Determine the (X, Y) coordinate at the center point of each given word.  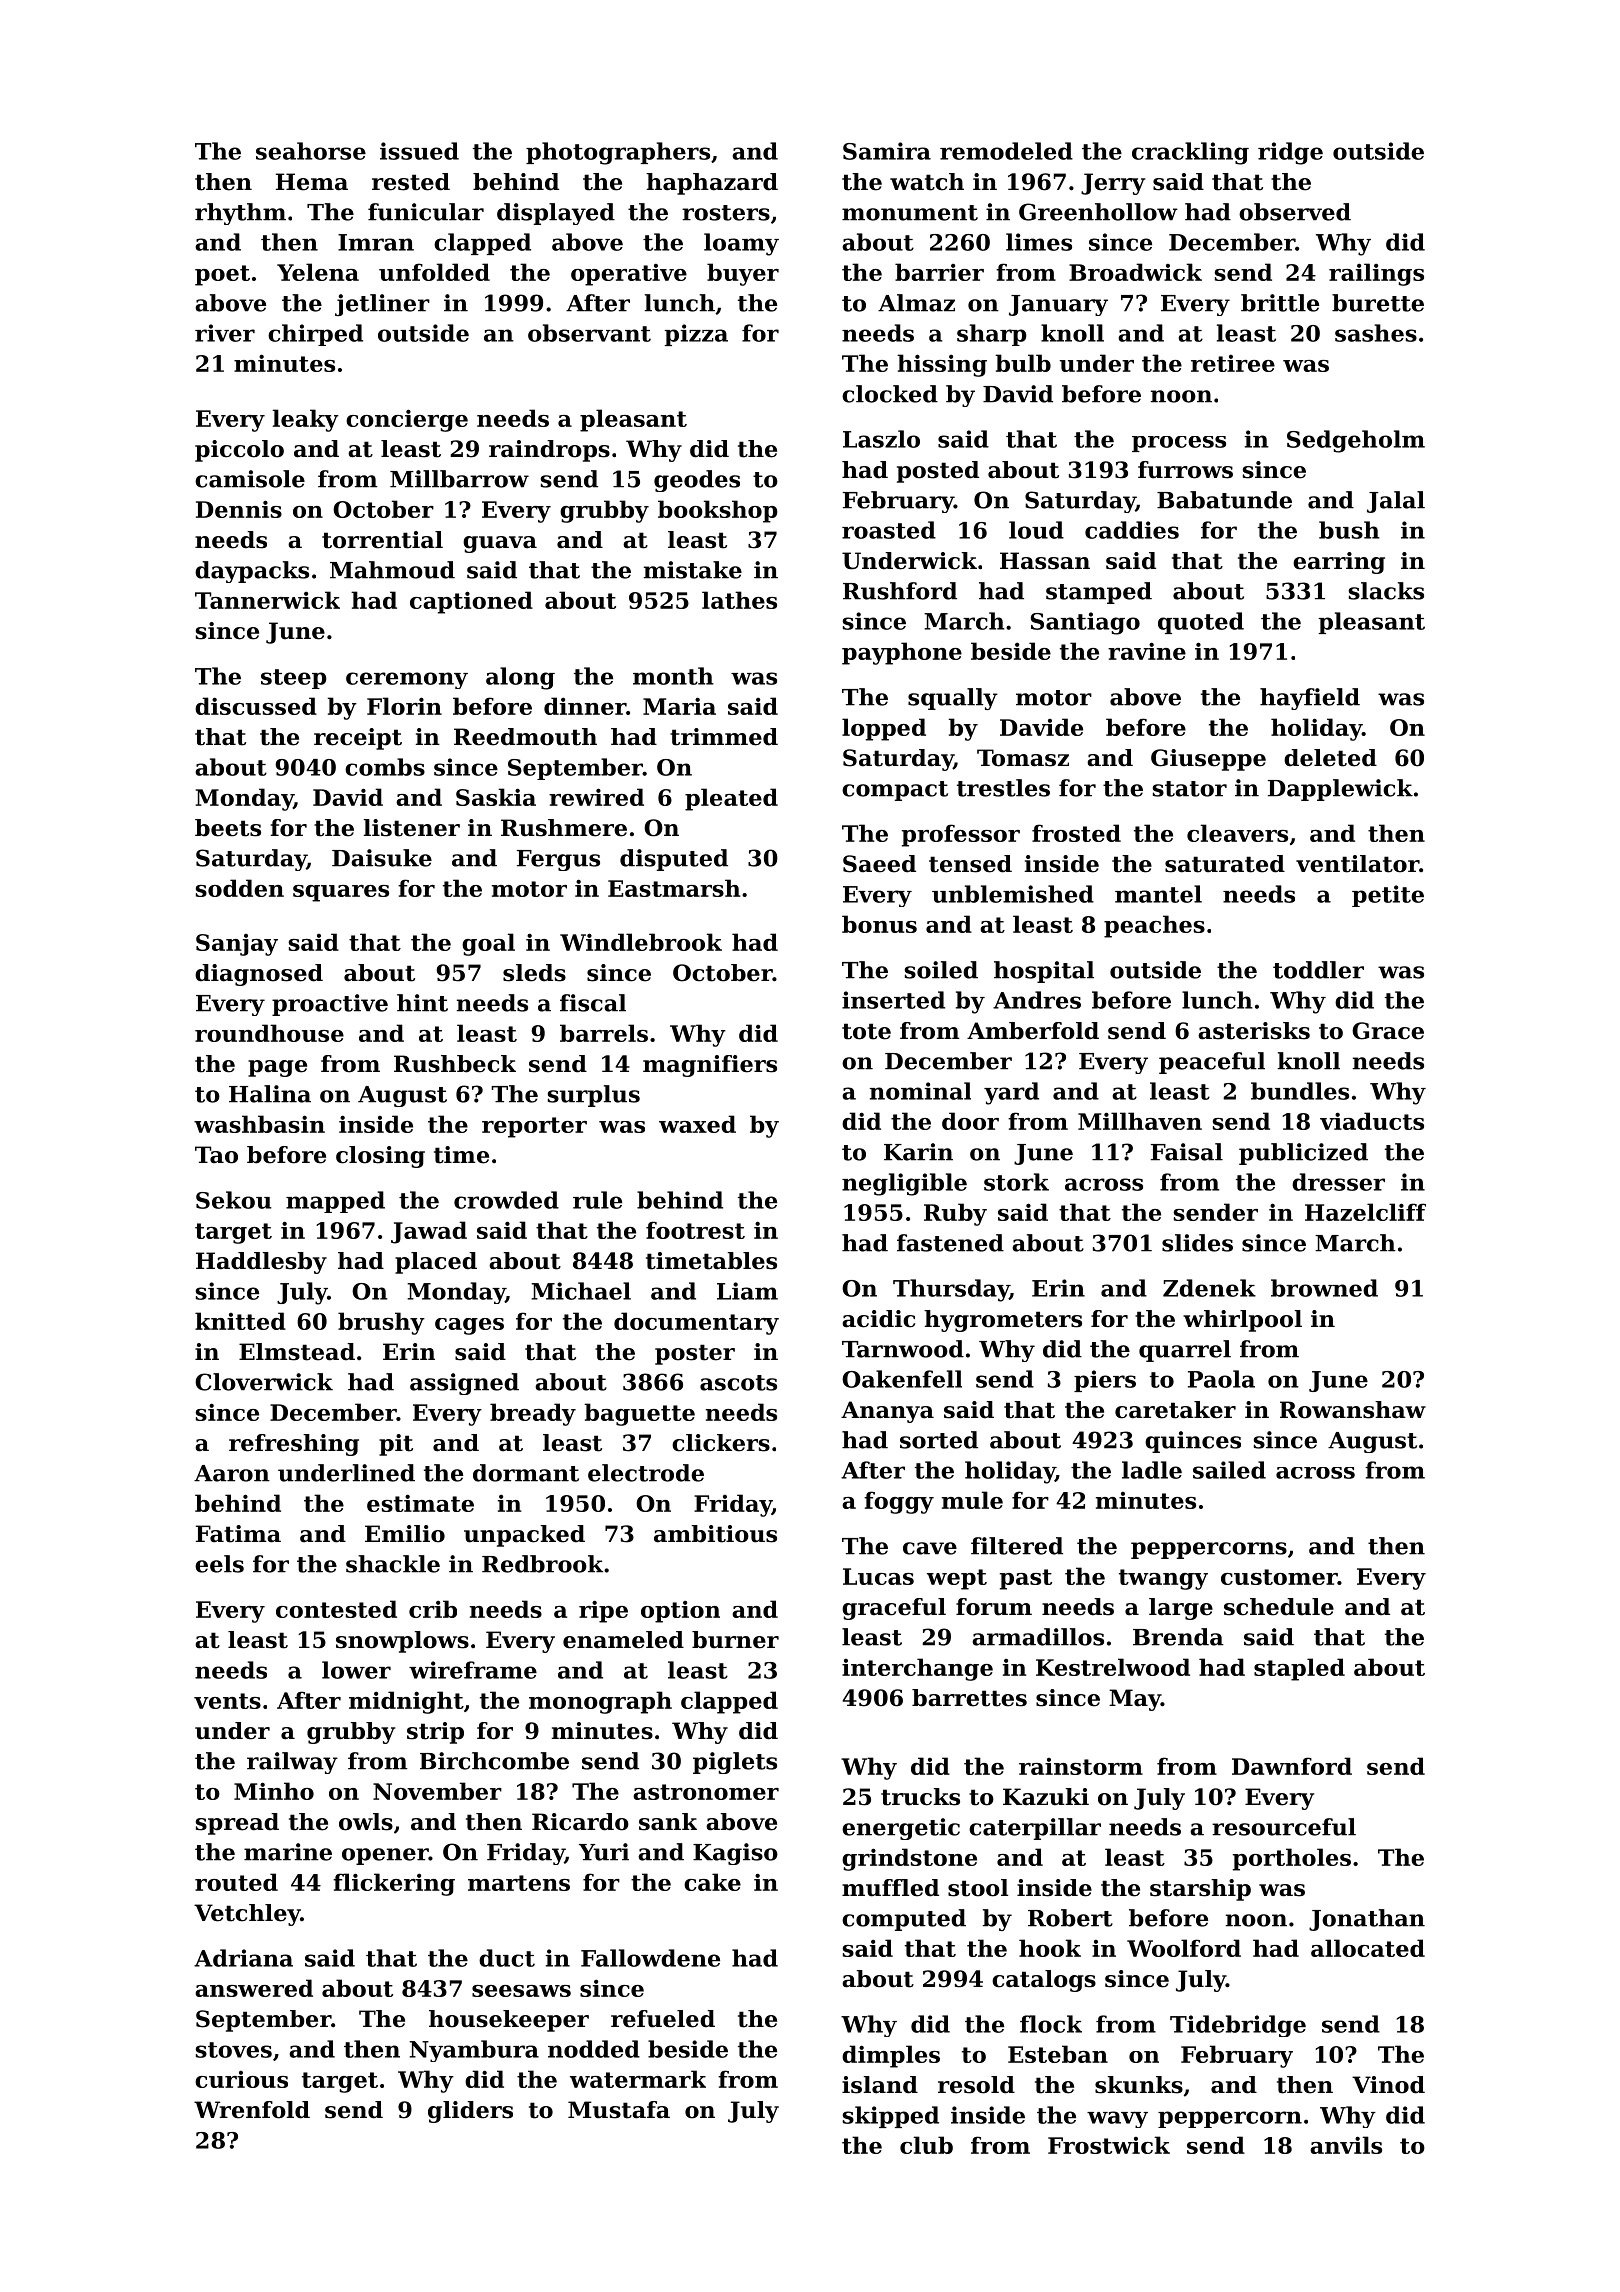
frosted (1076, 833)
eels (219, 1564)
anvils (1346, 2145)
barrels (604, 1033)
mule (972, 1500)
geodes (697, 481)
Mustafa (619, 2110)
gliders (470, 2112)
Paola (1221, 1379)
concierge (407, 420)
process (1179, 444)
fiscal (593, 1003)
